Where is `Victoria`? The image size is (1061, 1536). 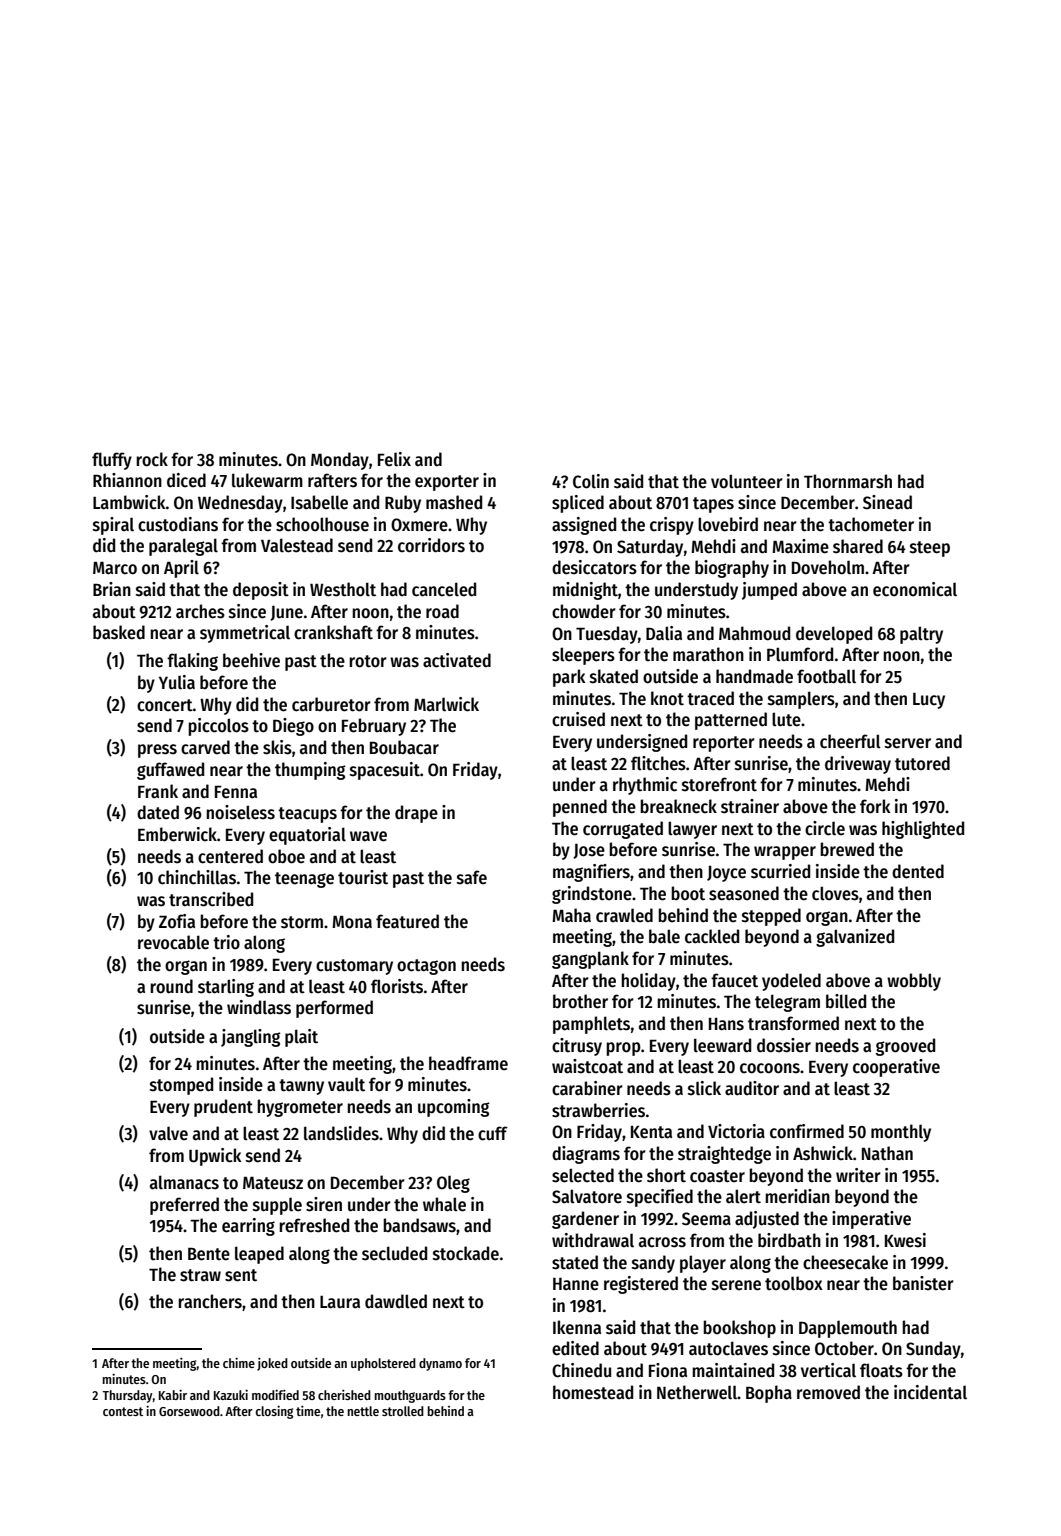
Victoria is located at coordinates (736, 1131).
